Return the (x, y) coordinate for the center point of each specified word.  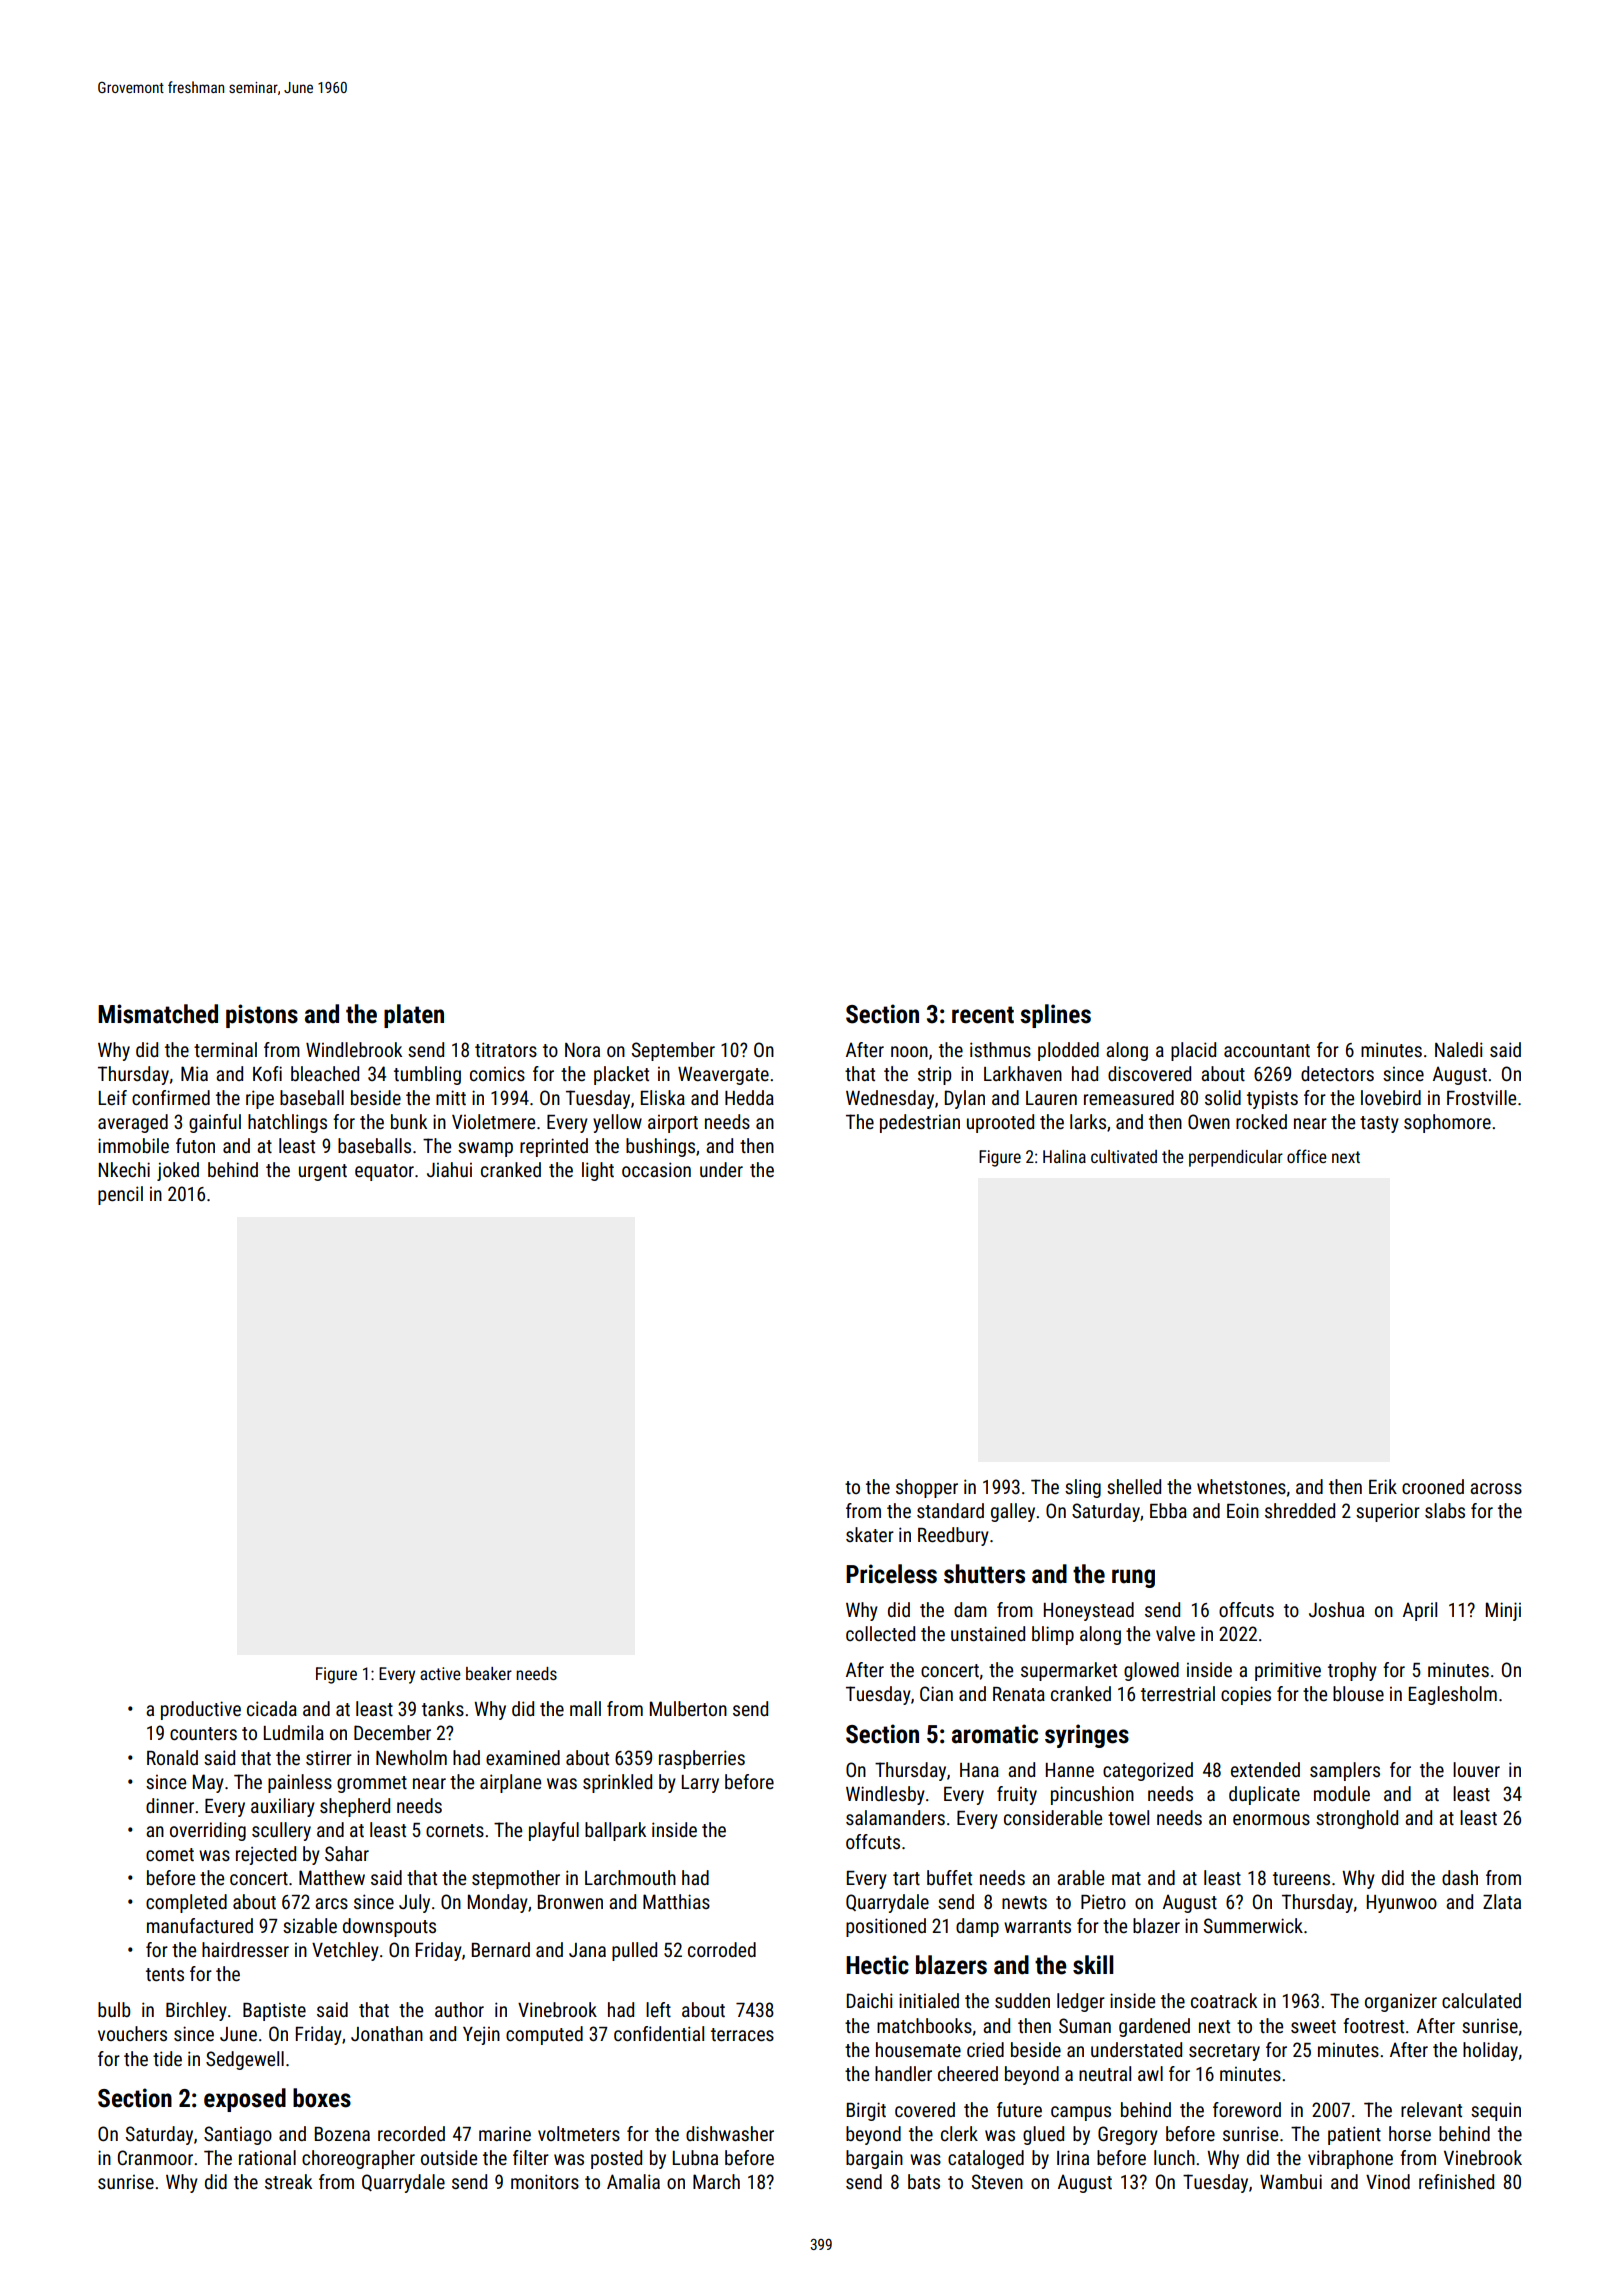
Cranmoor (155, 2157)
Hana (979, 1770)
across (1496, 1488)
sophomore (1447, 1123)
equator (384, 1172)
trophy (1352, 1671)
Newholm (411, 1757)
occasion (656, 1169)
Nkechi (124, 1169)
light (598, 1171)
